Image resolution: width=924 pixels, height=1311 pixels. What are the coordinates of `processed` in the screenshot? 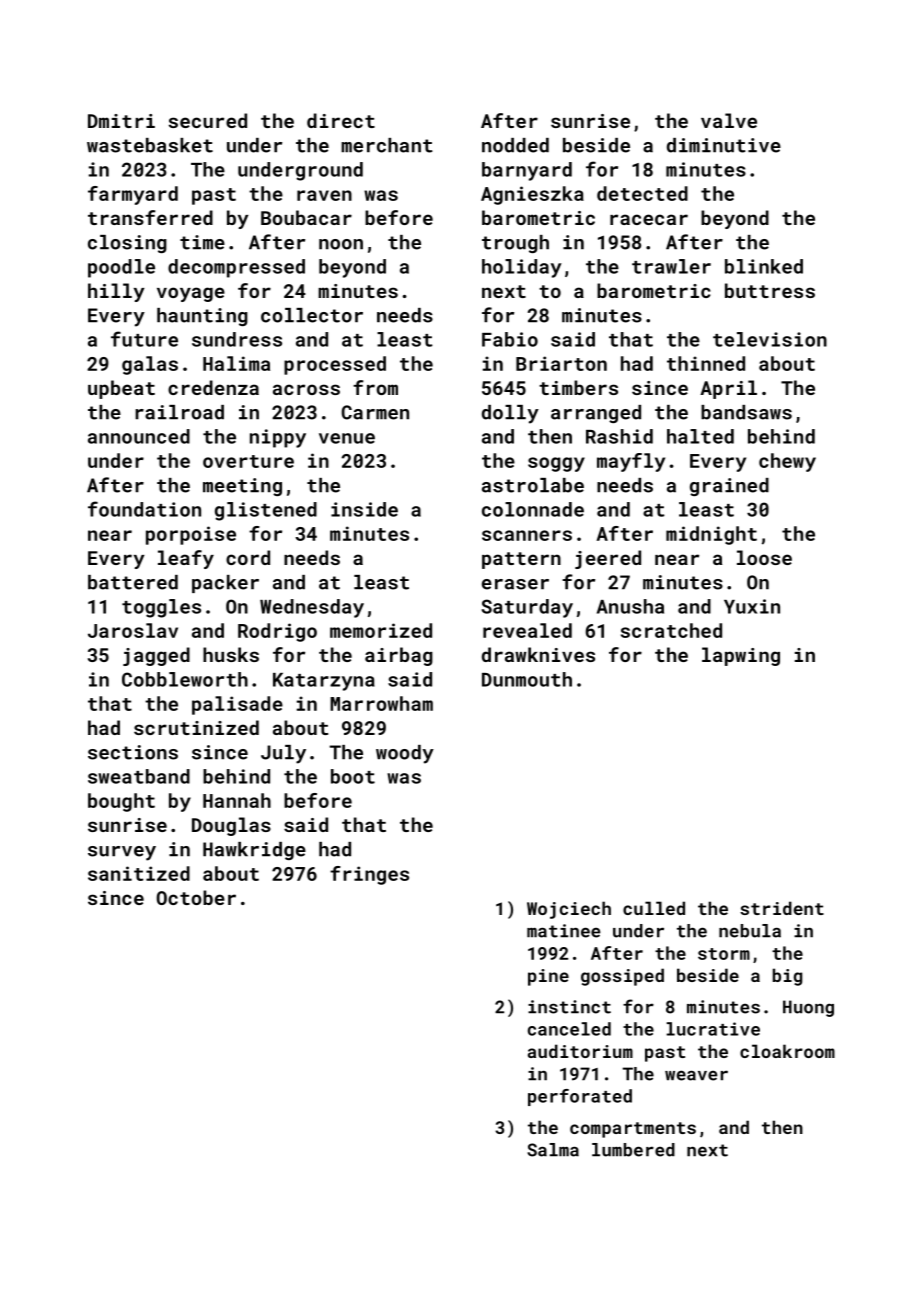 It's located at (335, 365).
